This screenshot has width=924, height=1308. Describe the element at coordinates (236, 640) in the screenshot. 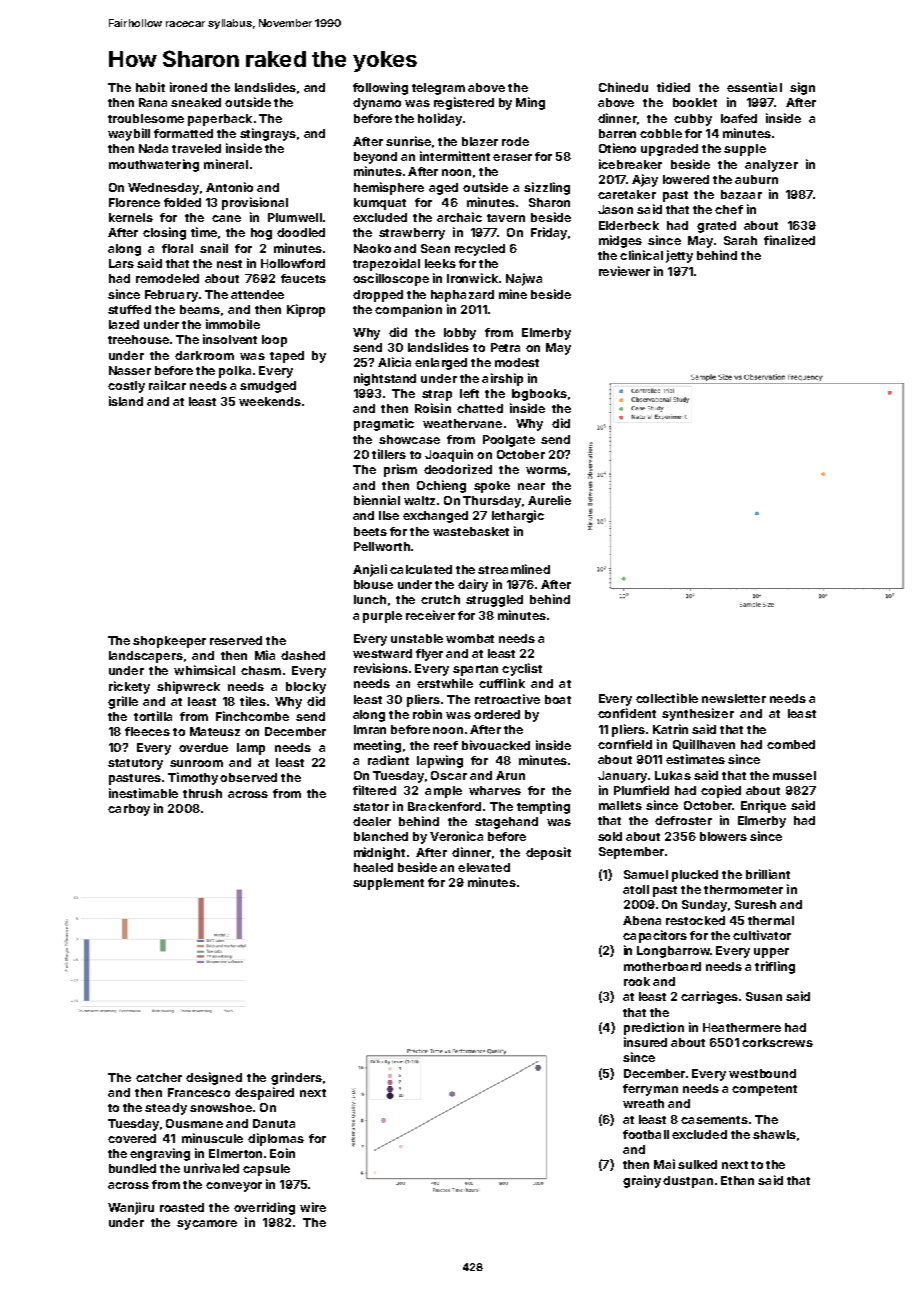

I see `reserved` at that location.
